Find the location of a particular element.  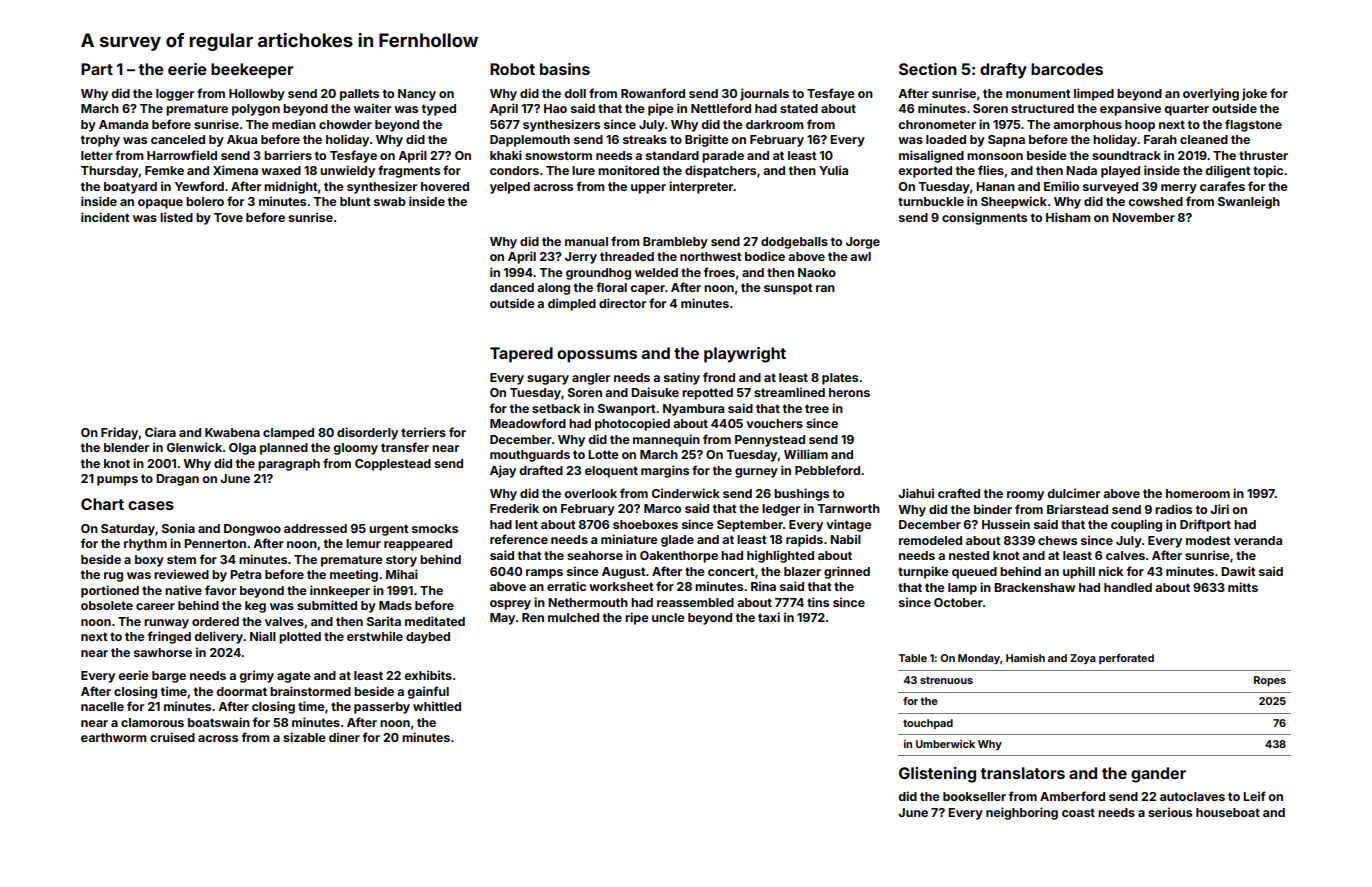

pallets is located at coordinates (359, 95).
